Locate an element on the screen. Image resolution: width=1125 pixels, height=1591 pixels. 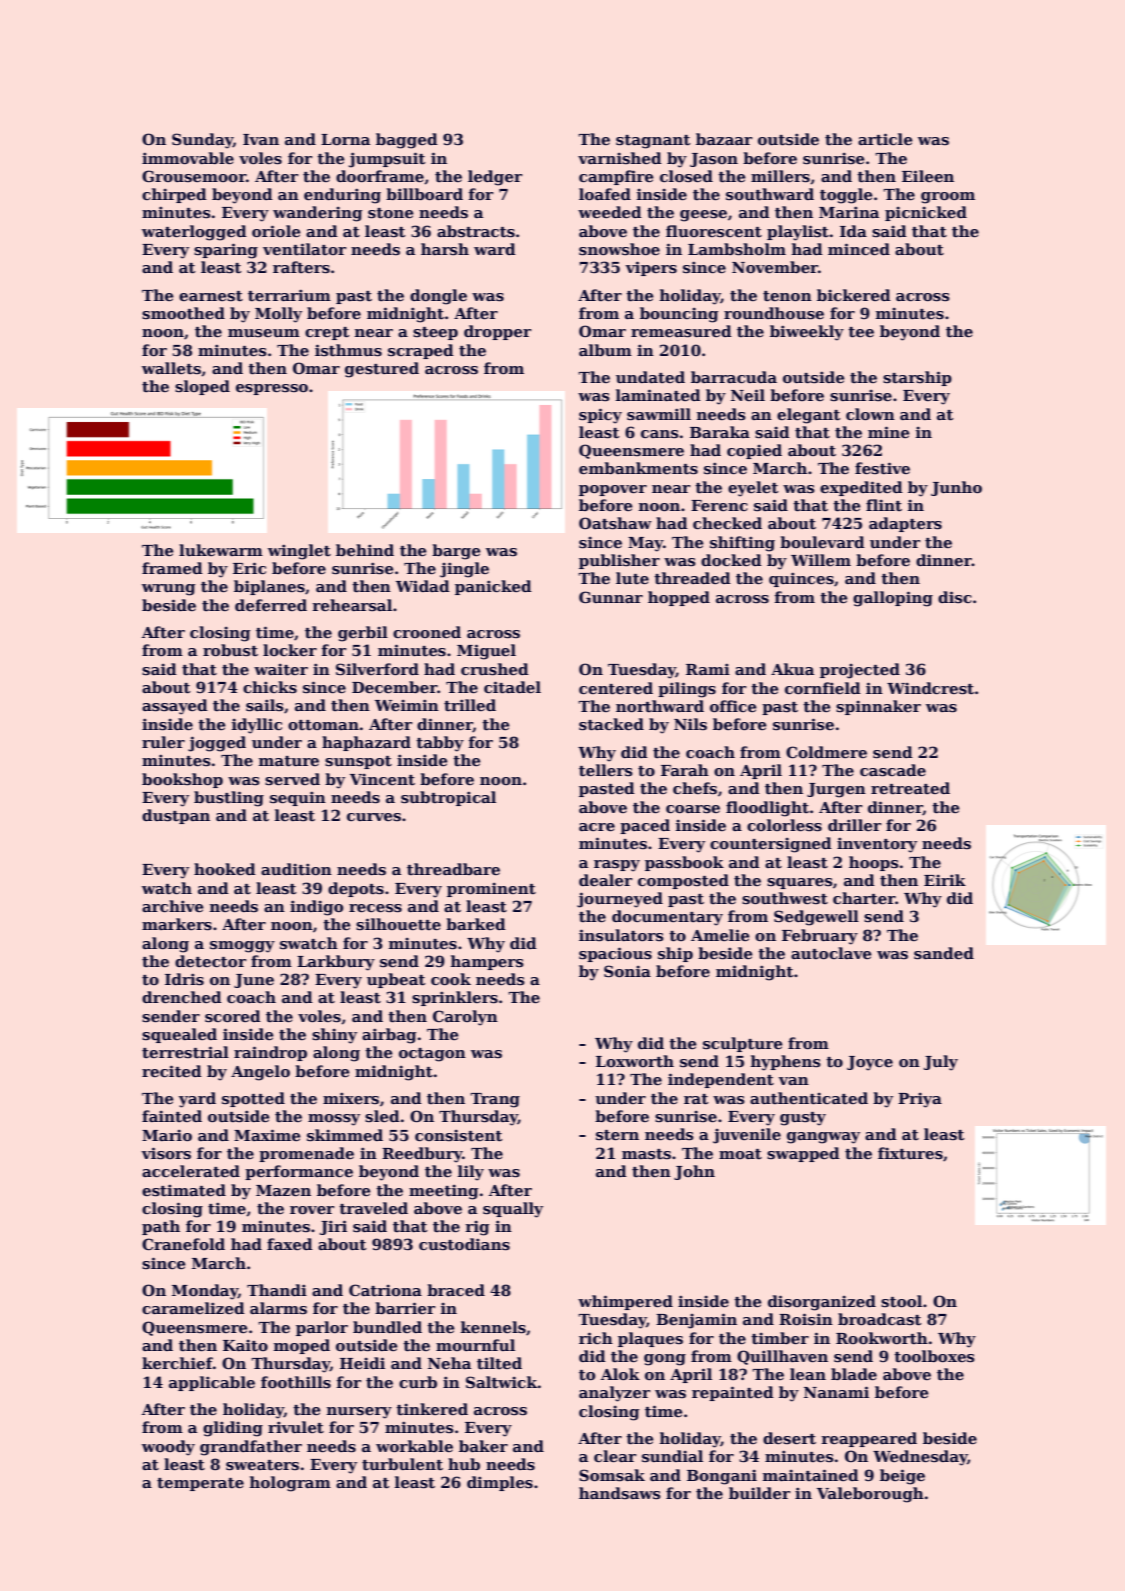
Junho is located at coordinates (956, 488).
